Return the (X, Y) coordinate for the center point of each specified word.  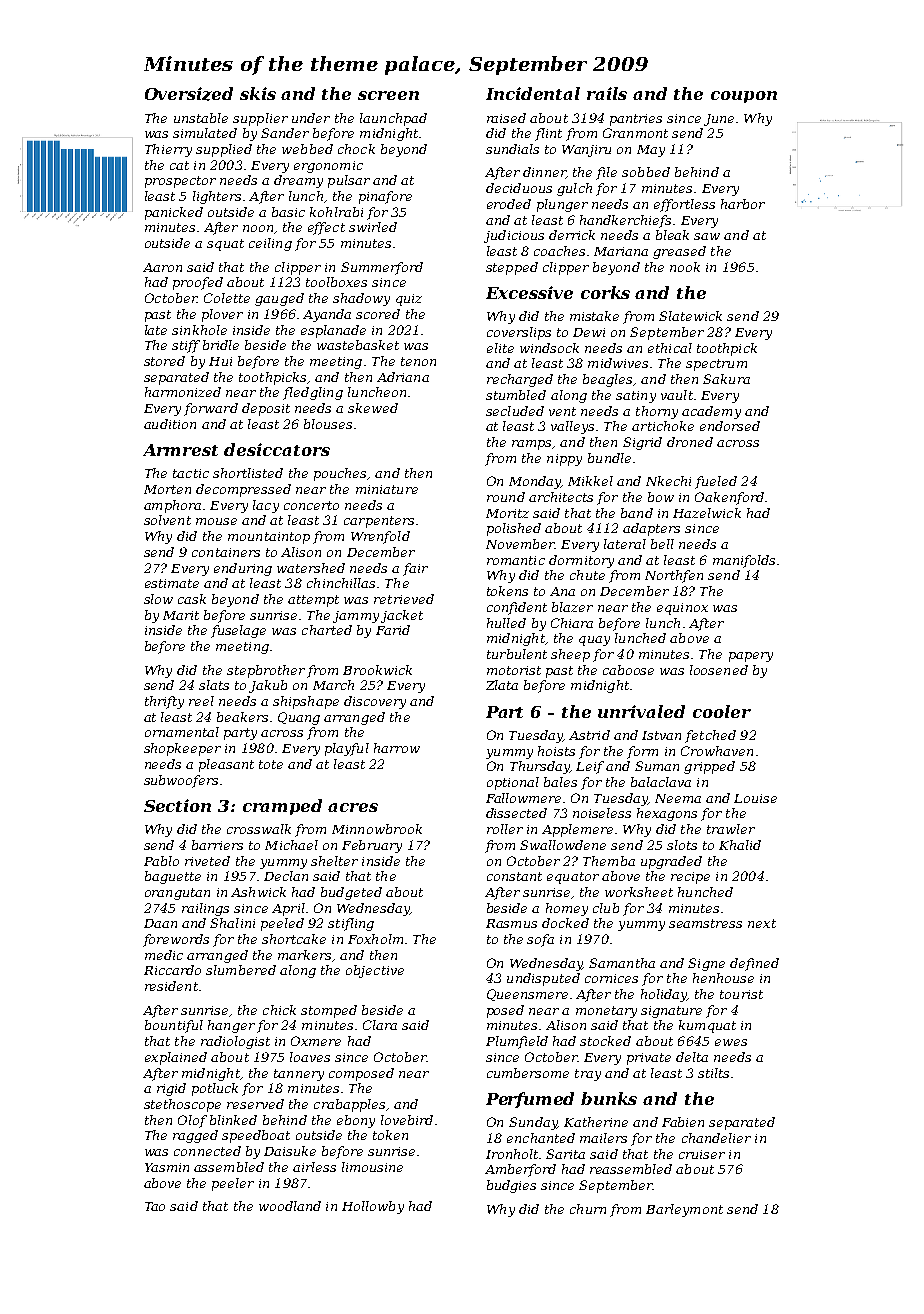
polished (514, 529)
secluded (515, 411)
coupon (744, 97)
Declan (286, 876)
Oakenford (729, 498)
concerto (311, 505)
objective (375, 971)
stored (164, 361)
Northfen (674, 576)
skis (258, 93)
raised (506, 118)
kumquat (707, 1026)
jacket (402, 616)
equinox (682, 609)
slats (214, 685)
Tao (155, 1206)
